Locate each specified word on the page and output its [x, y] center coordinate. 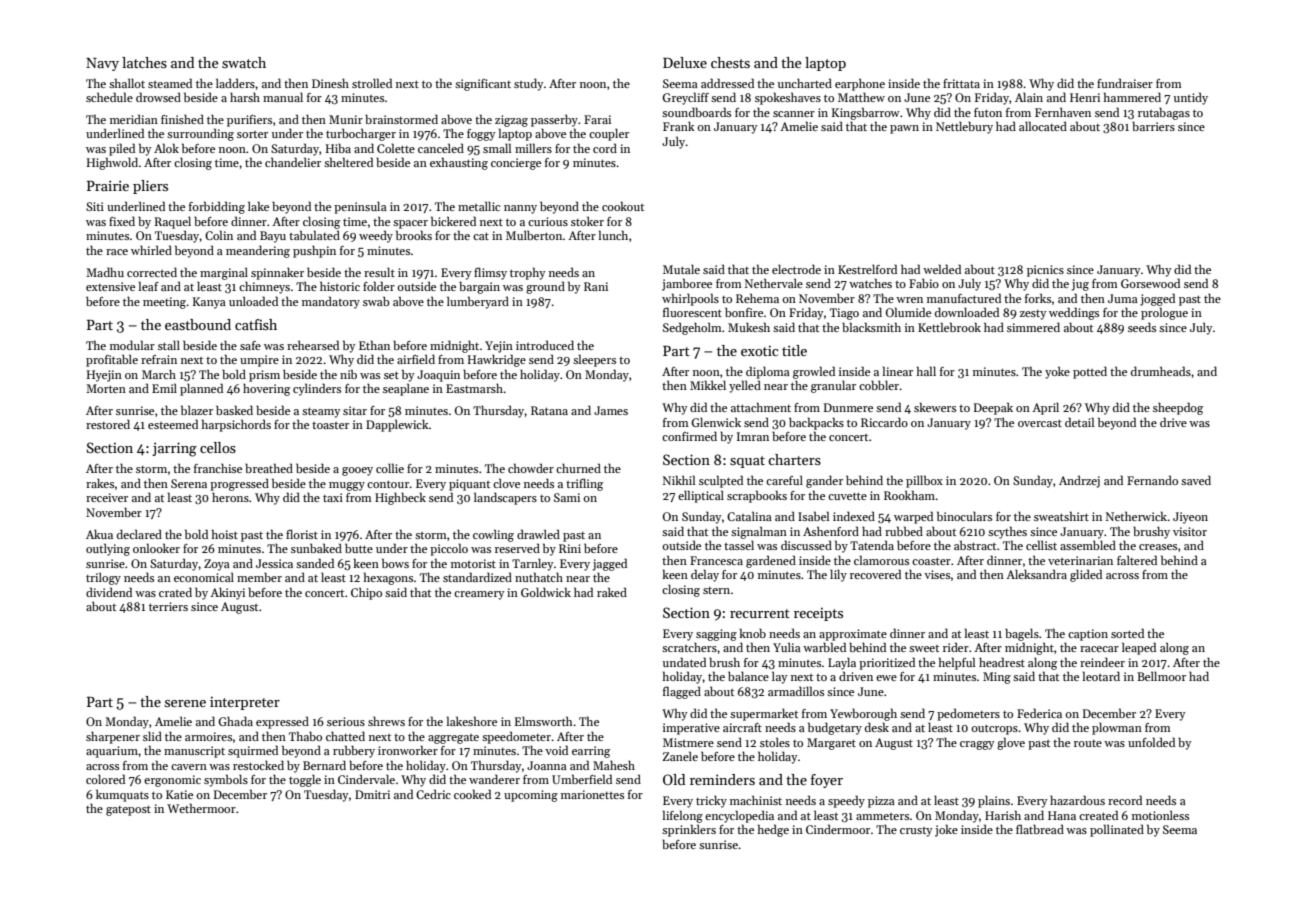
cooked [472, 794]
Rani [596, 286]
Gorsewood [1150, 283]
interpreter [245, 703]
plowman [1117, 728]
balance [748, 676]
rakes [100, 483]
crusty [916, 832]
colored [105, 779]
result [379, 272]
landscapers [505, 498]
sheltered [348, 162]
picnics [1045, 271]
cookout [623, 206]
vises [937, 574]
